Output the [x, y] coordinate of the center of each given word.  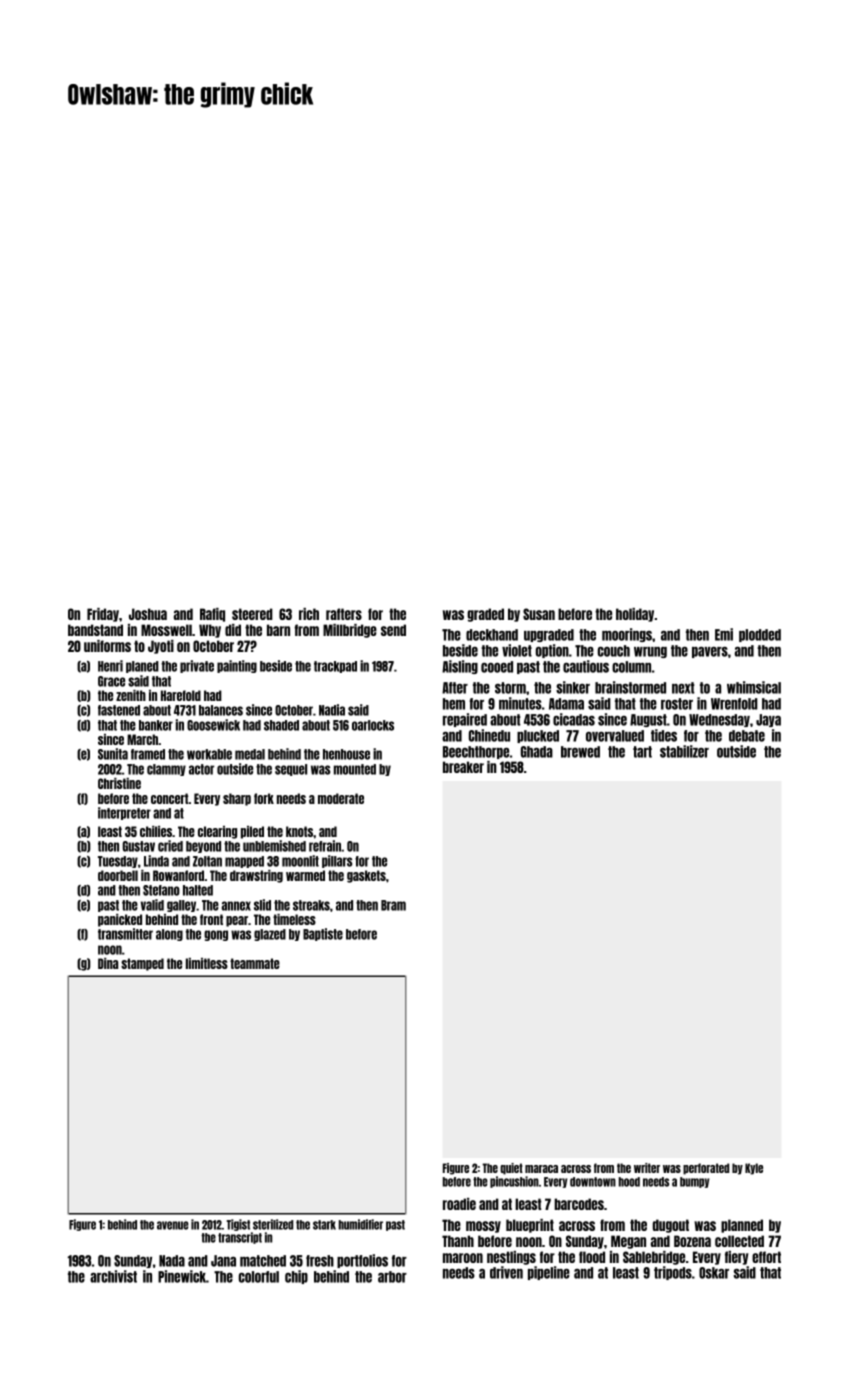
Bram [393, 905]
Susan [539, 614]
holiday [635, 615]
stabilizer [684, 751]
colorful [259, 1277]
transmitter [125, 934]
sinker [573, 687]
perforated [706, 1169]
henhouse [346, 754]
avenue [173, 1225]
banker [156, 725]
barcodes [579, 1204]
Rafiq [212, 615]
